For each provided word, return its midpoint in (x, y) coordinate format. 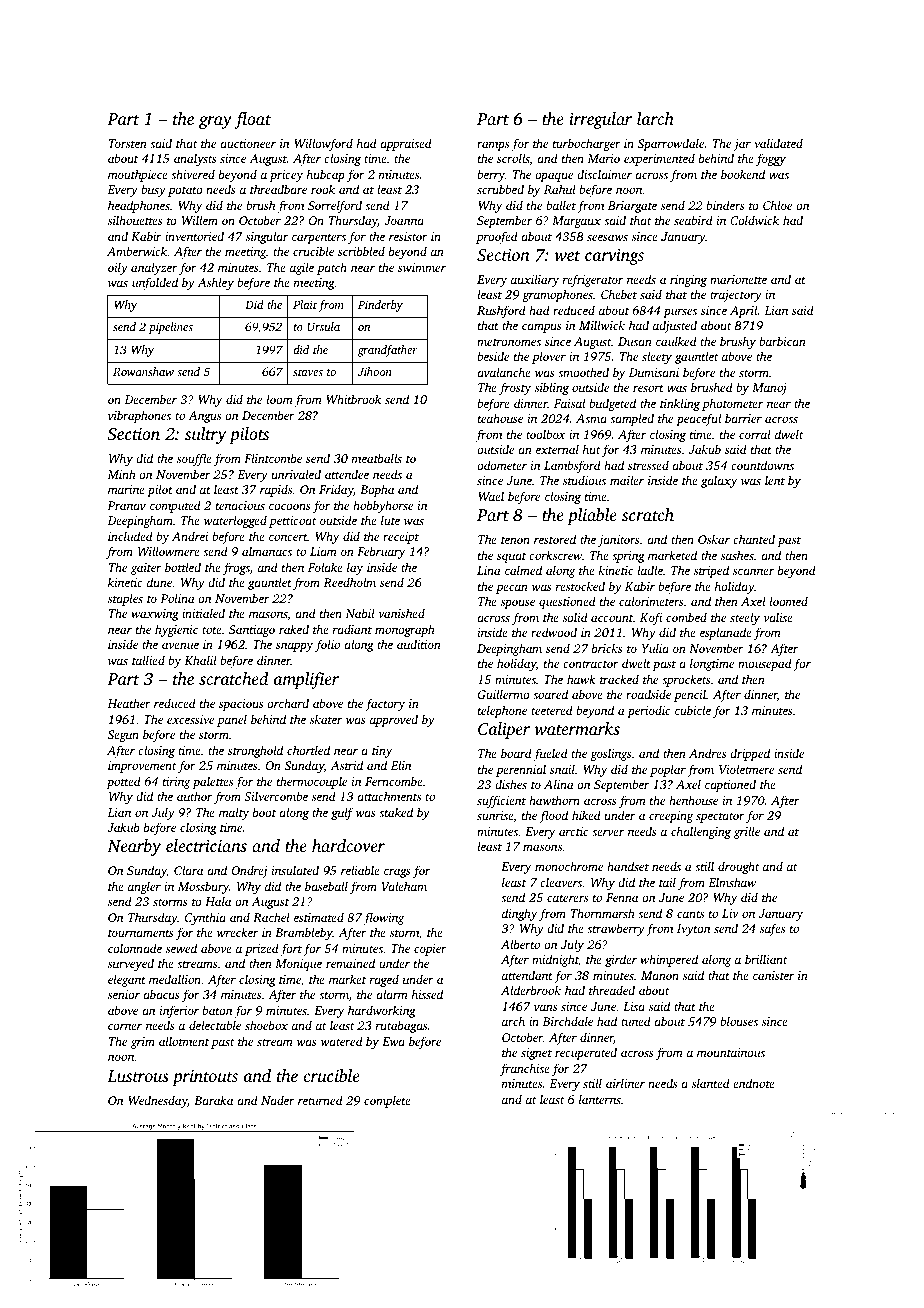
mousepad (765, 664)
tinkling (680, 404)
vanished (401, 613)
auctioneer (248, 143)
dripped (750, 754)
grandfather (388, 351)
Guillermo (504, 694)
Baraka (213, 1100)
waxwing (155, 615)
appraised (406, 144)
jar (742, 145)
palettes (213, 782)
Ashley (216, 283)
